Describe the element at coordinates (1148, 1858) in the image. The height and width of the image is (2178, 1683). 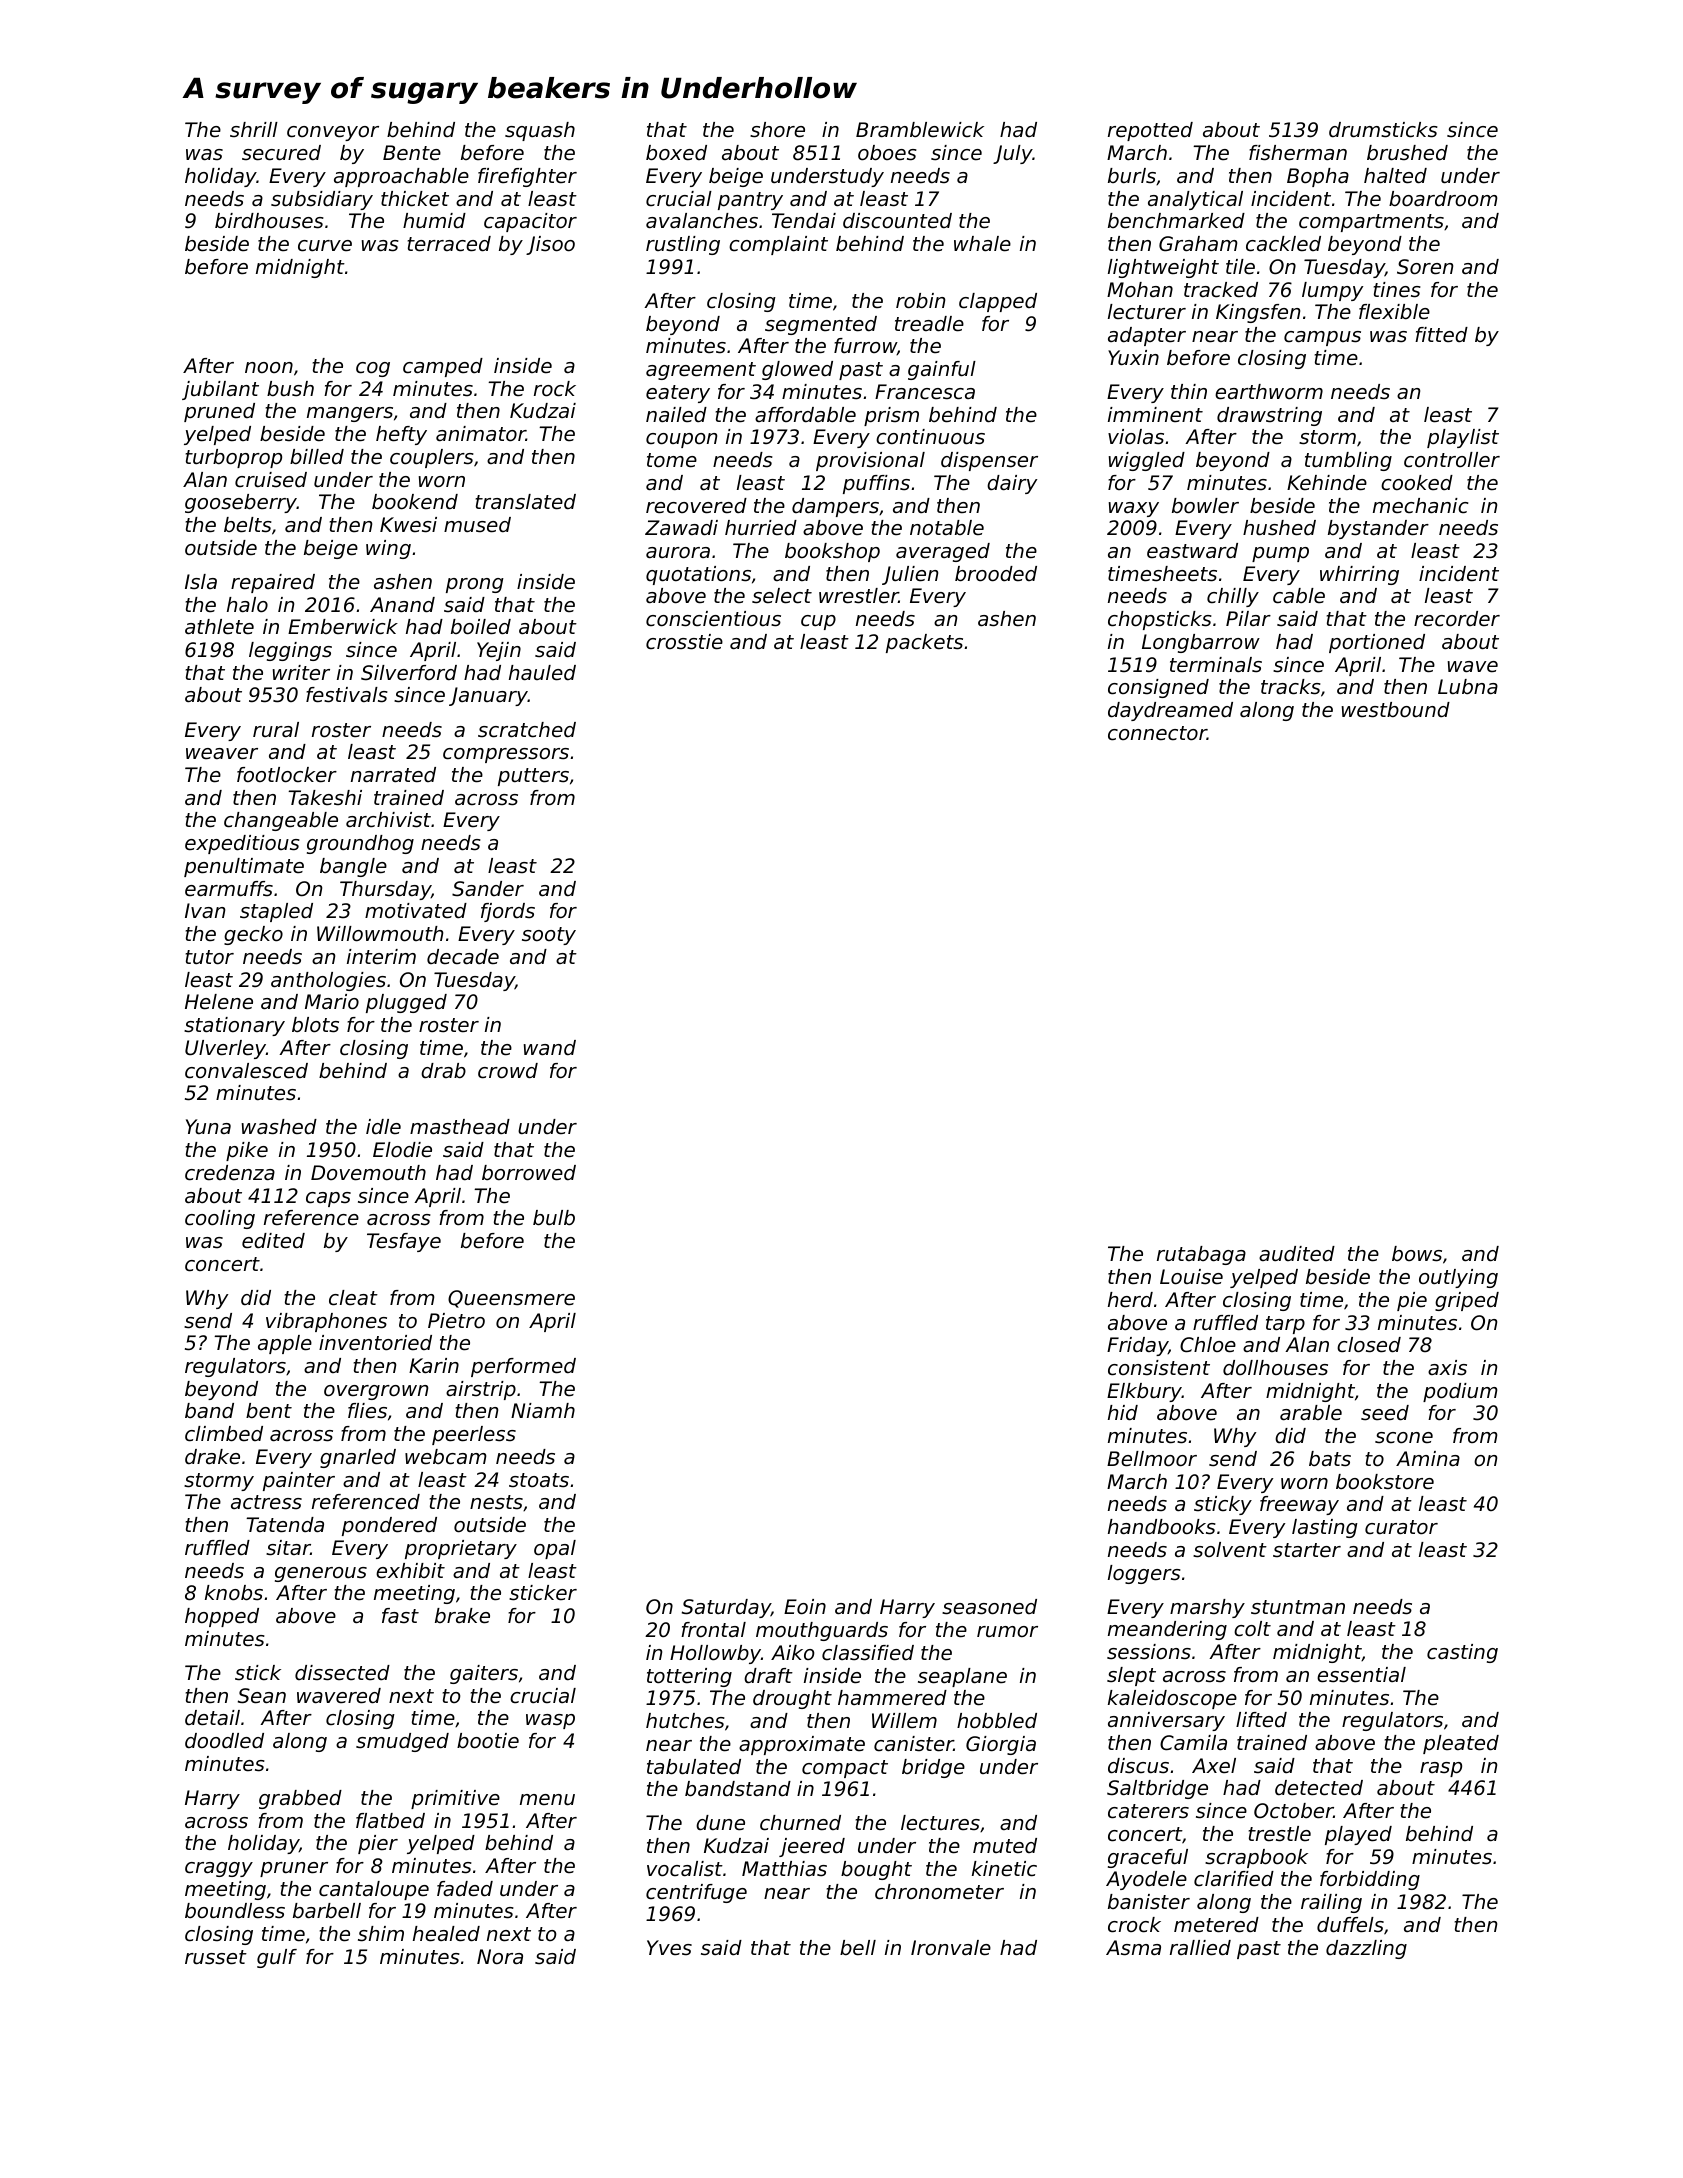
I see `graceful` at that location.
